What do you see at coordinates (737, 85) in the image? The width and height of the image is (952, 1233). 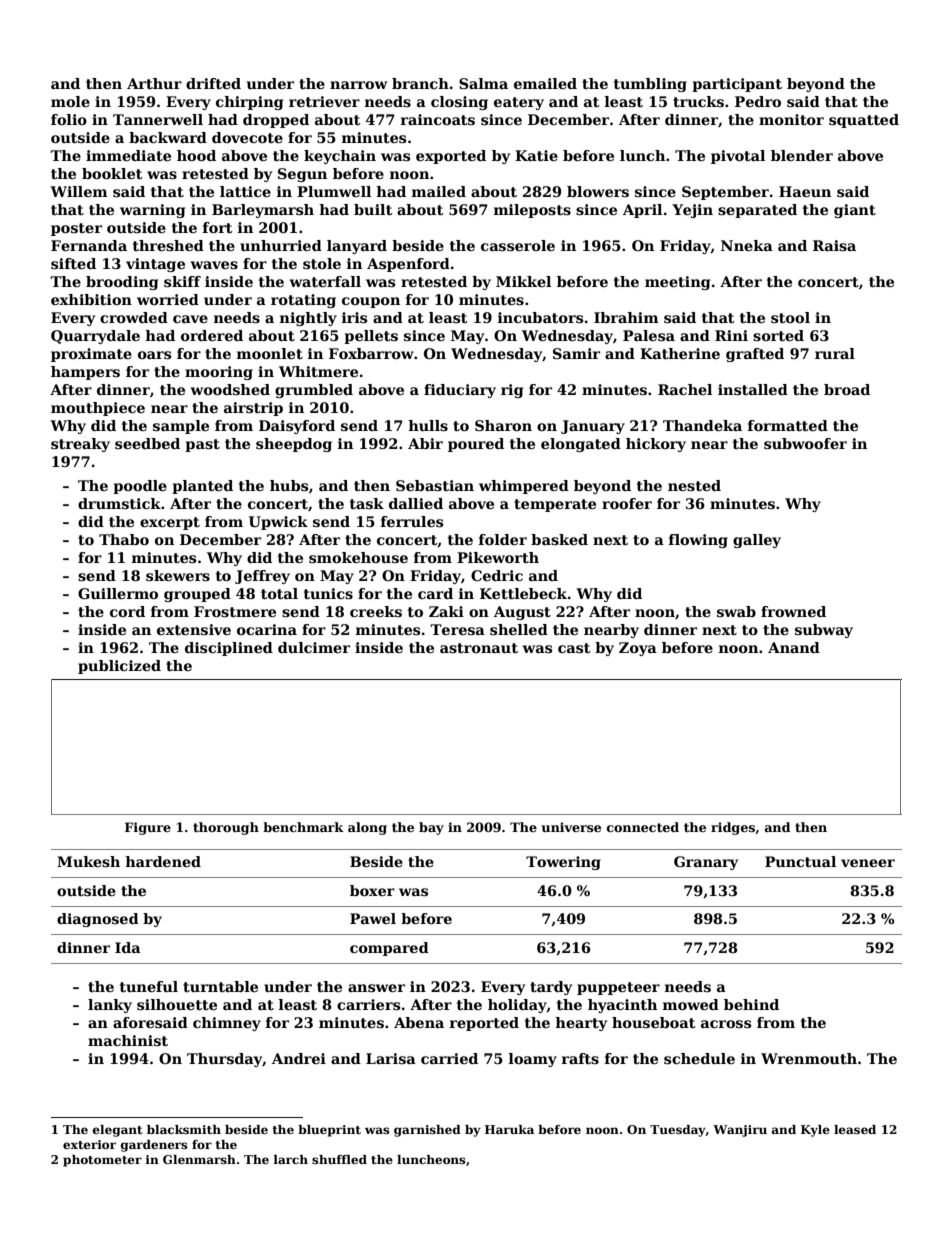 I see `participant` at bounding box center [737, 85].
